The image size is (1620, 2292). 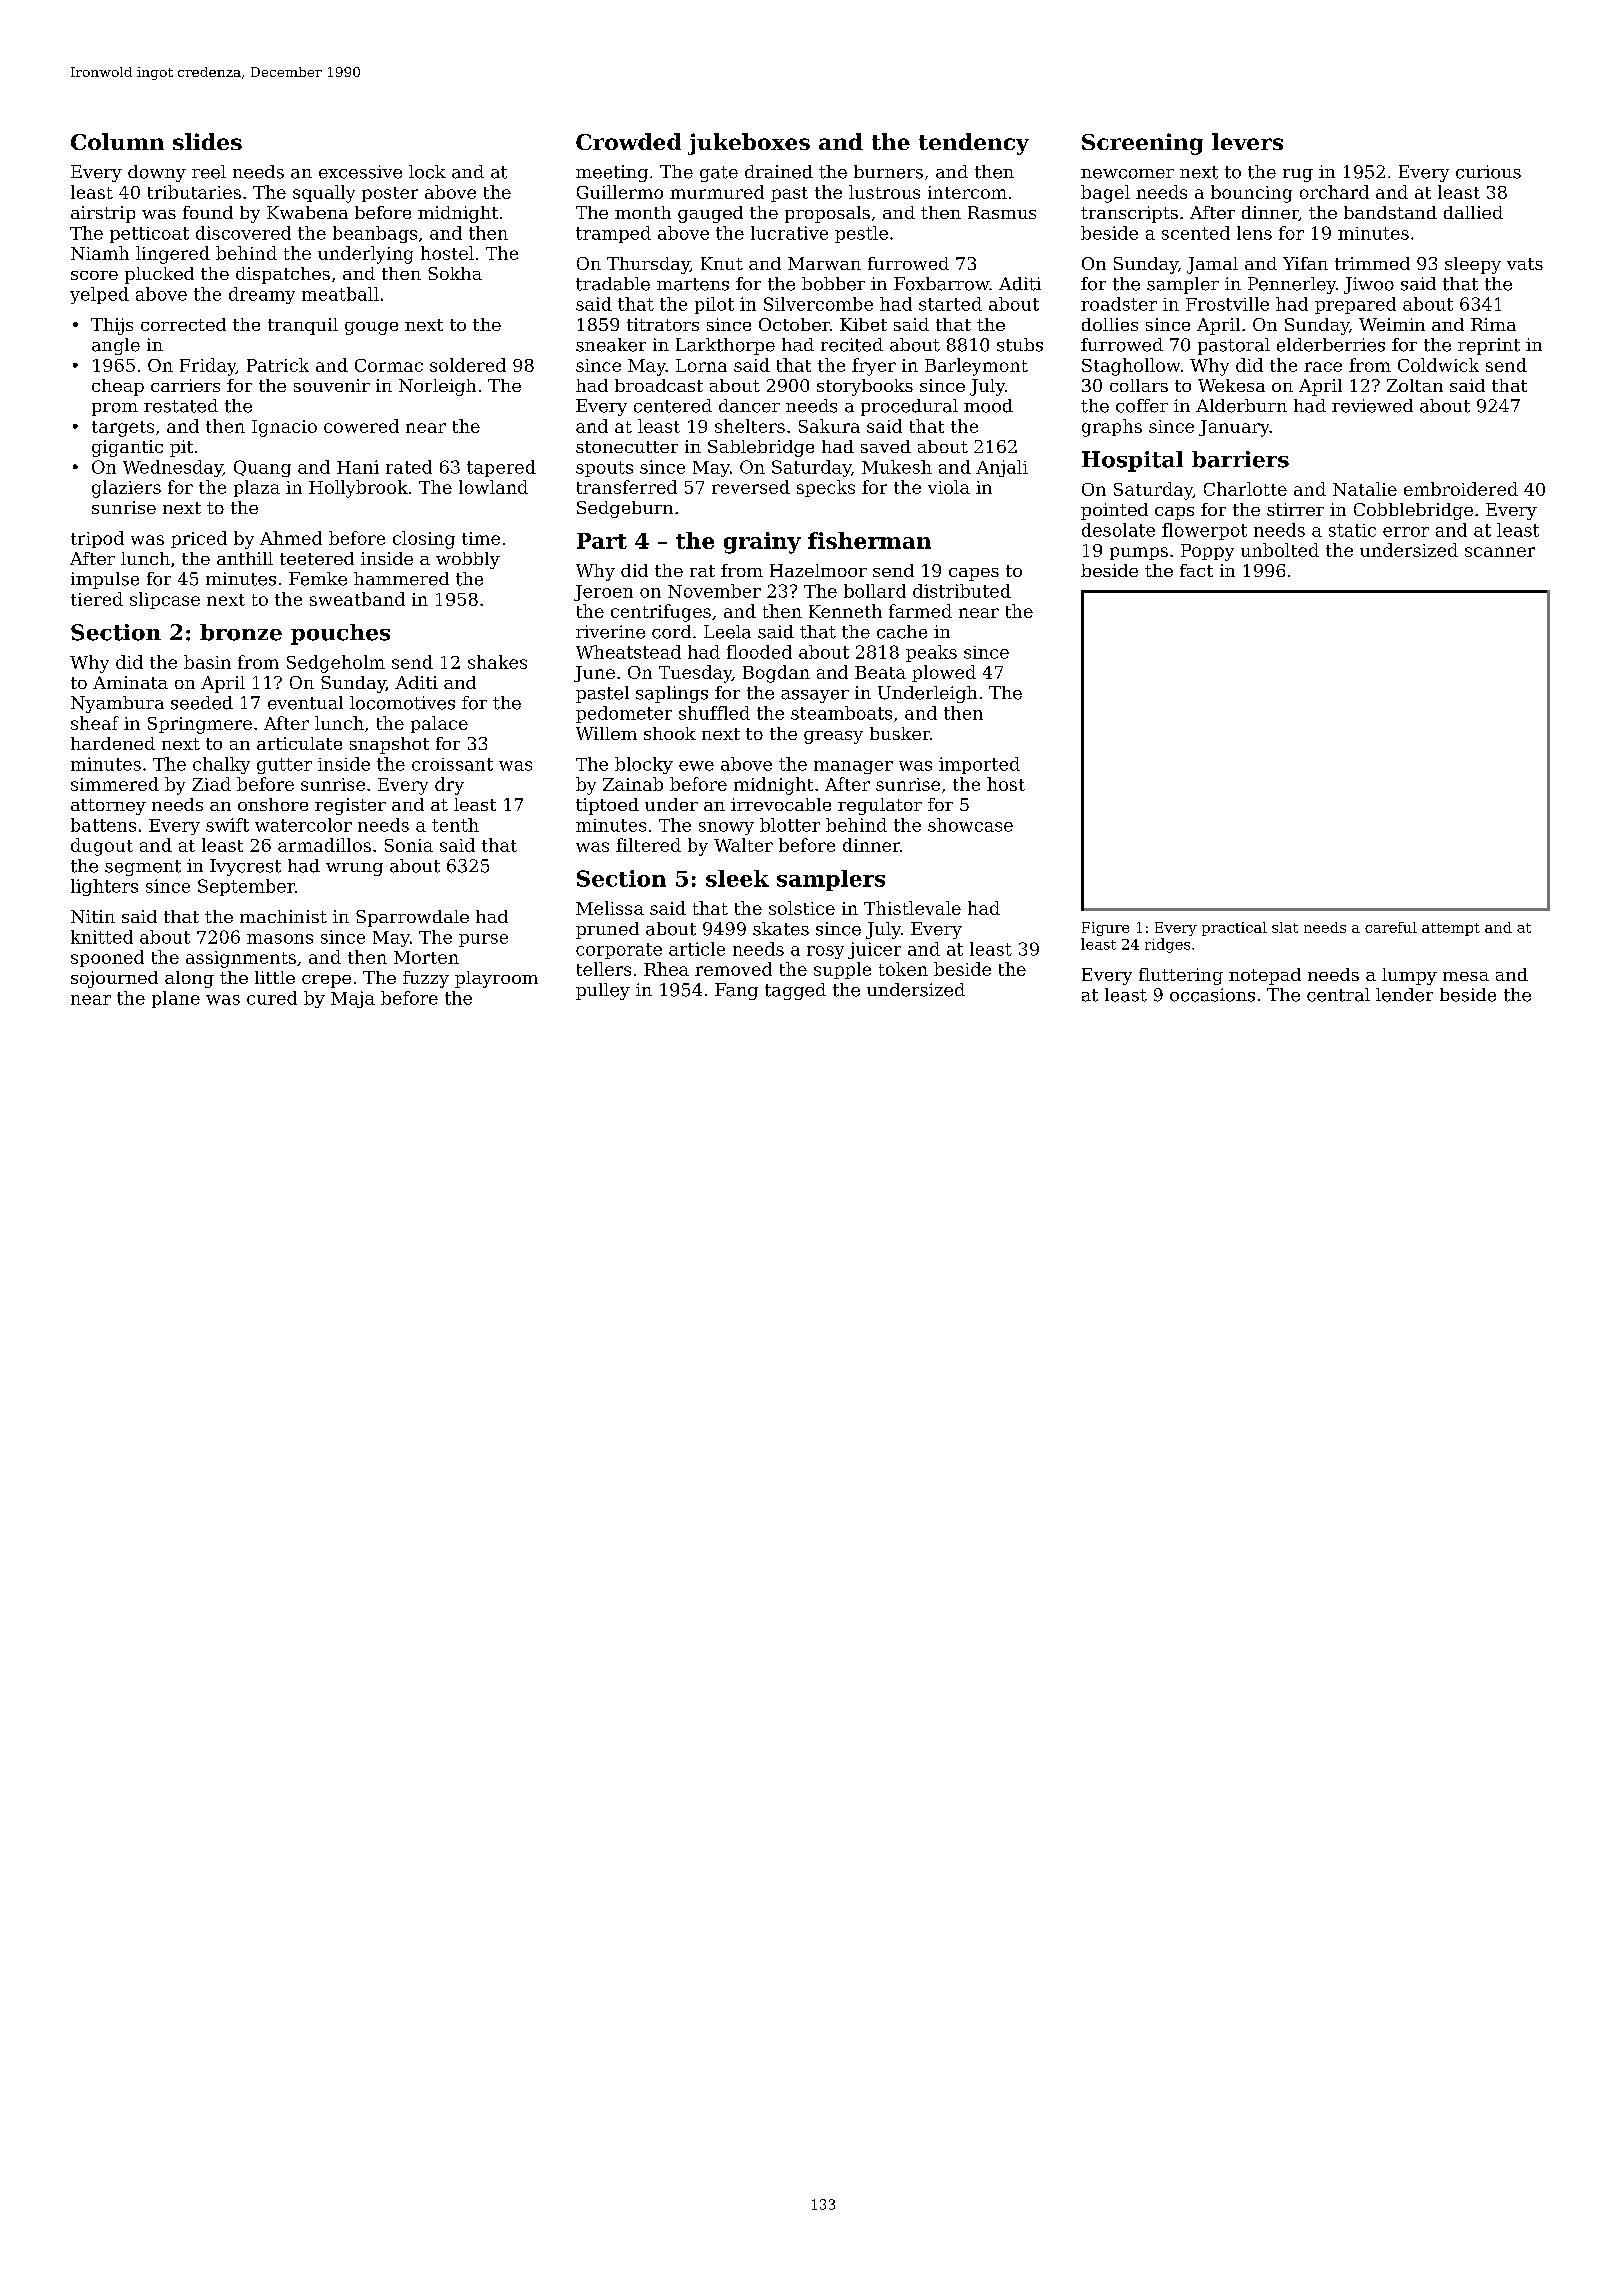 I want to click on sheaf, so click(x=95, y=723).
